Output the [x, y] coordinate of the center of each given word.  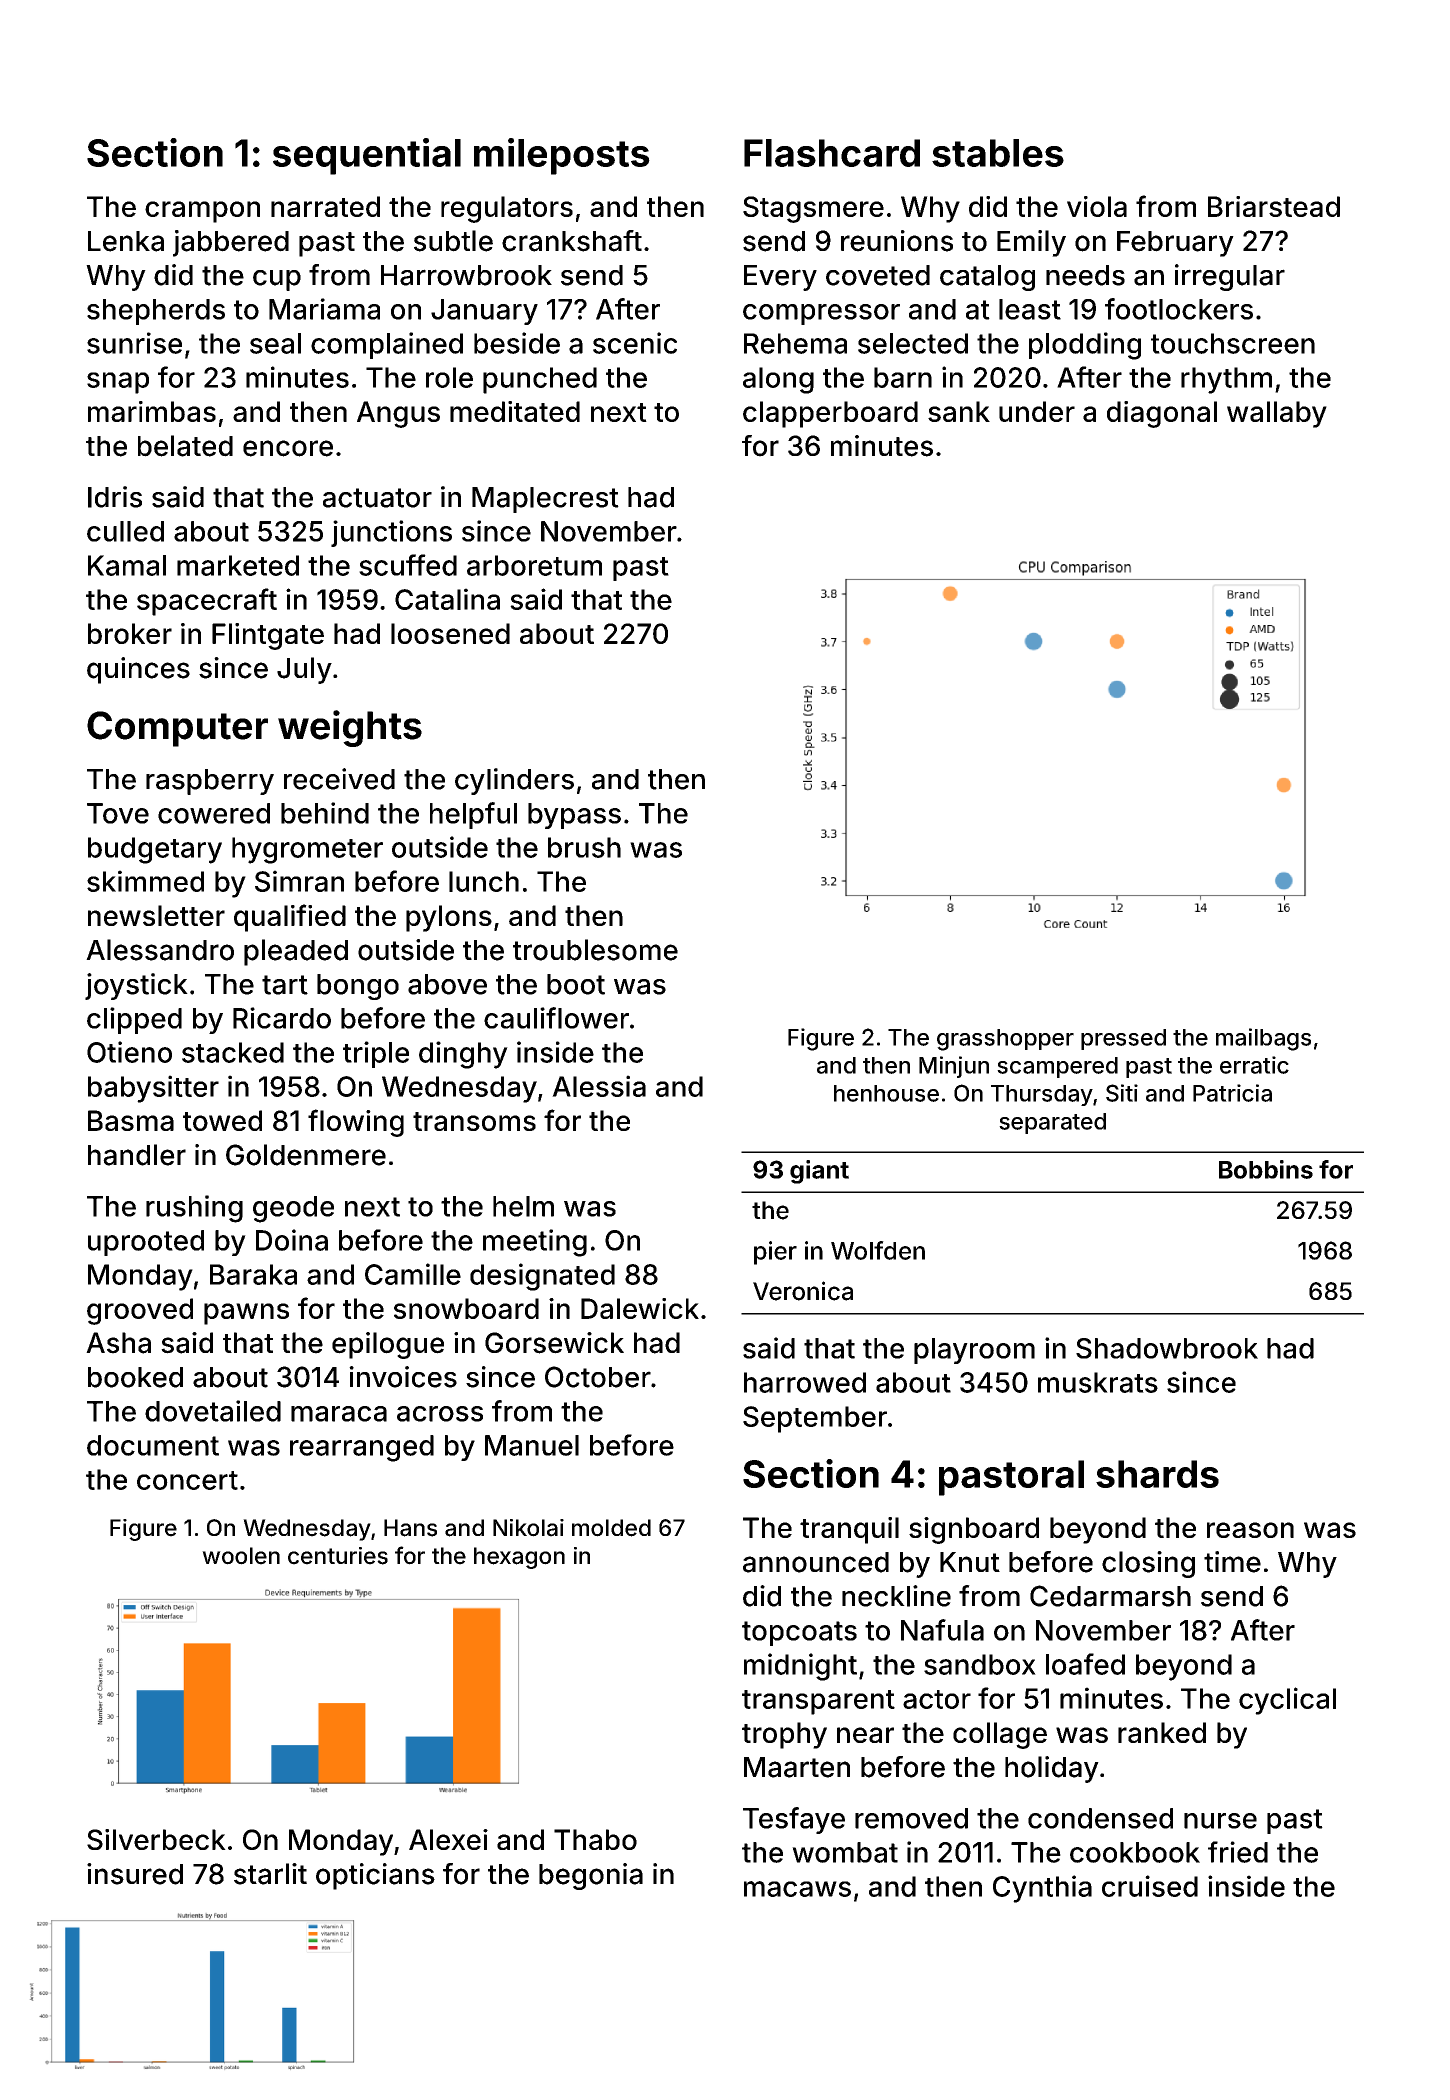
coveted [878, 275]
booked [135, 1377]
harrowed [805, 1382]
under [1037, 411]
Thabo [595, 1839]
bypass [574, 816]
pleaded [296, 952]
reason [1250, 1530]
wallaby [1277, 414]
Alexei [448, 1839]
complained [387, 345]
